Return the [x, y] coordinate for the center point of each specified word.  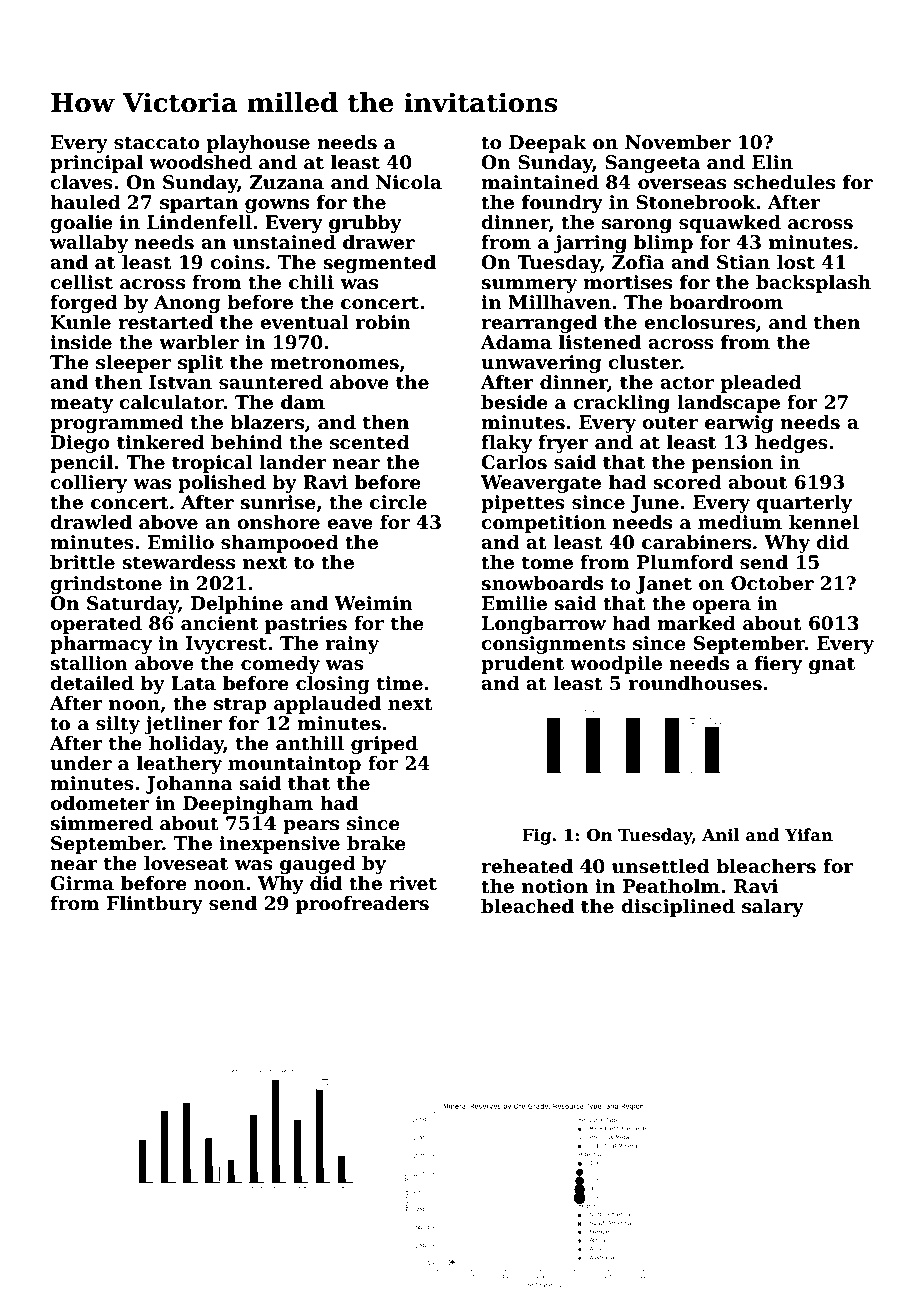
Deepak [547, 144]
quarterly [804, 504]
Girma [82, 883]
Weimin [373, 603]
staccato [157, 143]
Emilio [181, 542]
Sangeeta [652, 164]
